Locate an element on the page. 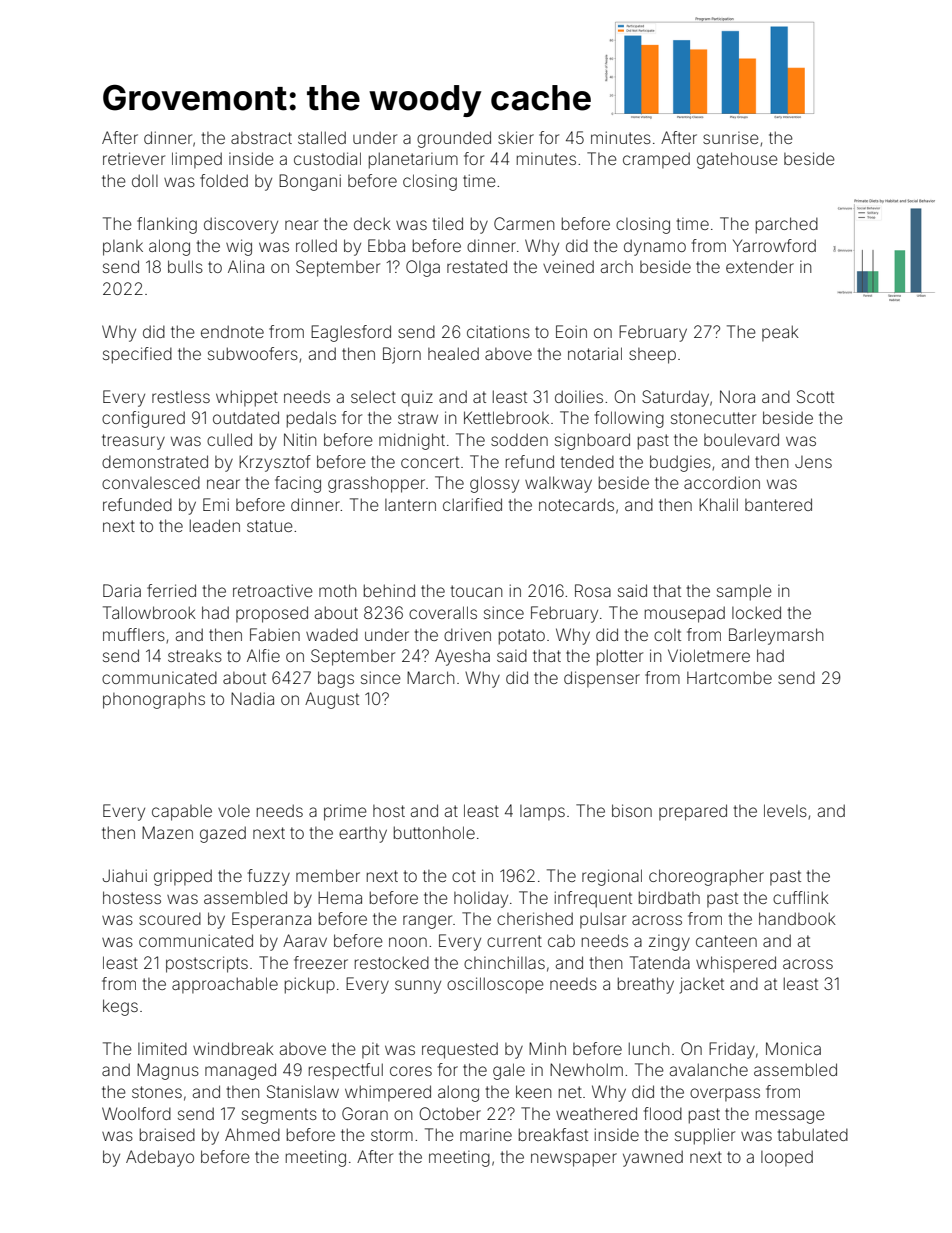 This page has height=1233, width=952. sunny is located at coordinates (418, 987).
